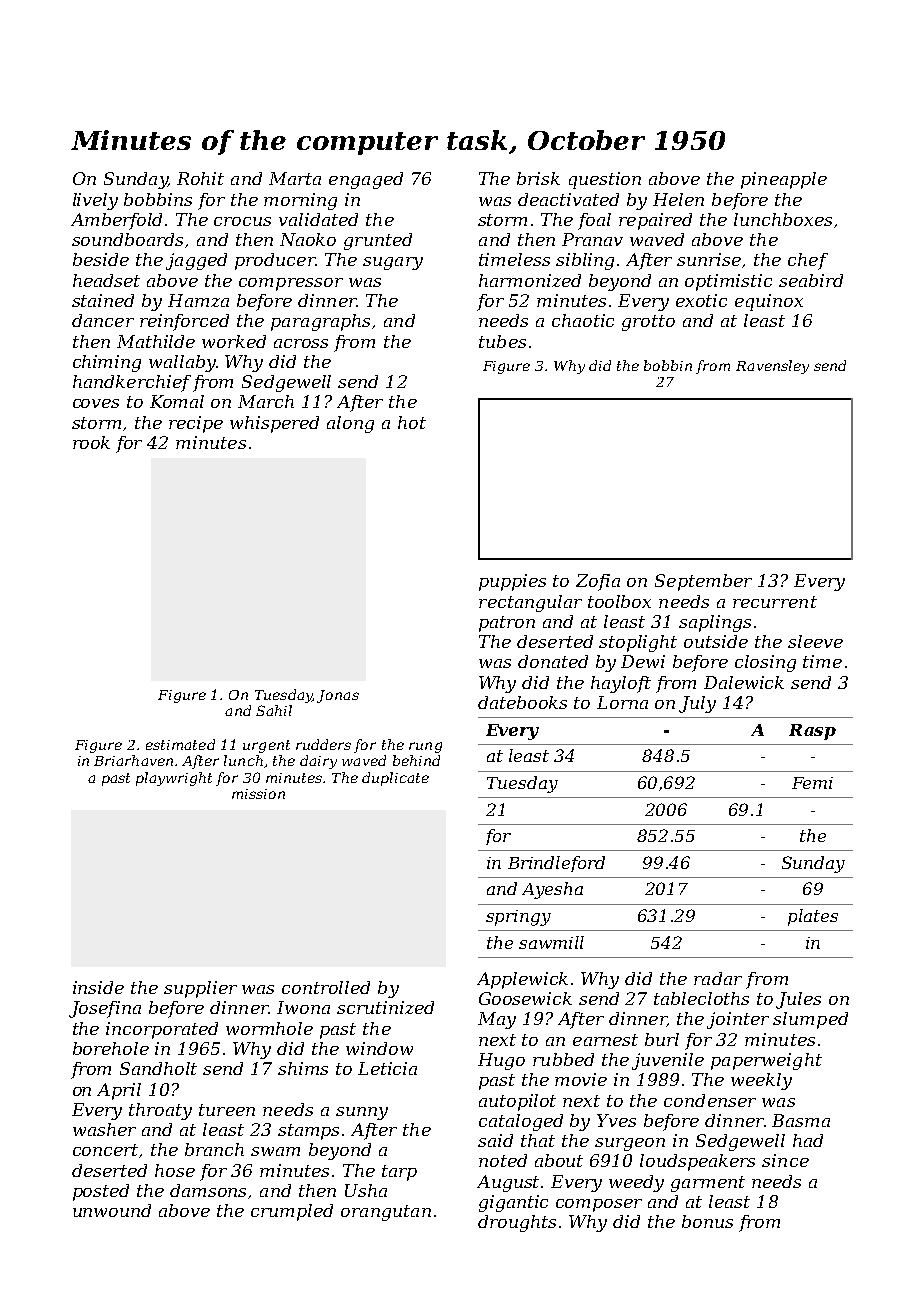  Describe the element at coordinates (366, 180) in the image. I see `engaged` at that location.
